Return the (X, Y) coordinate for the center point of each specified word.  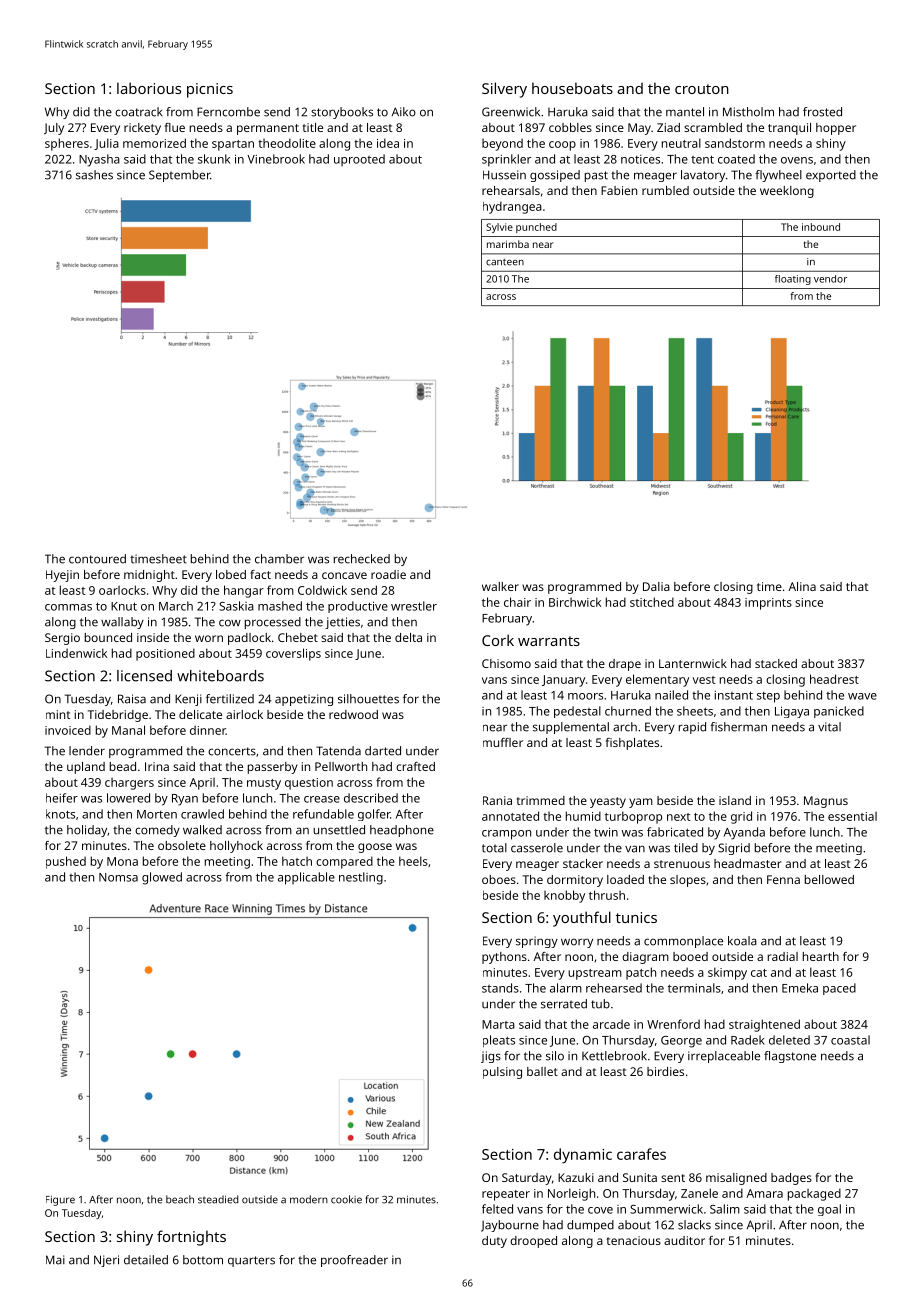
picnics (210, 90)
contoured (97, 559)
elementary (657, 680)
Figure (60, 1201)
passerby (273, 768)
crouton (702, 89)
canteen (505, 262)
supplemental (571, 728)
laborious (149, 88)
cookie (346, 1199)
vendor (830, 279)
